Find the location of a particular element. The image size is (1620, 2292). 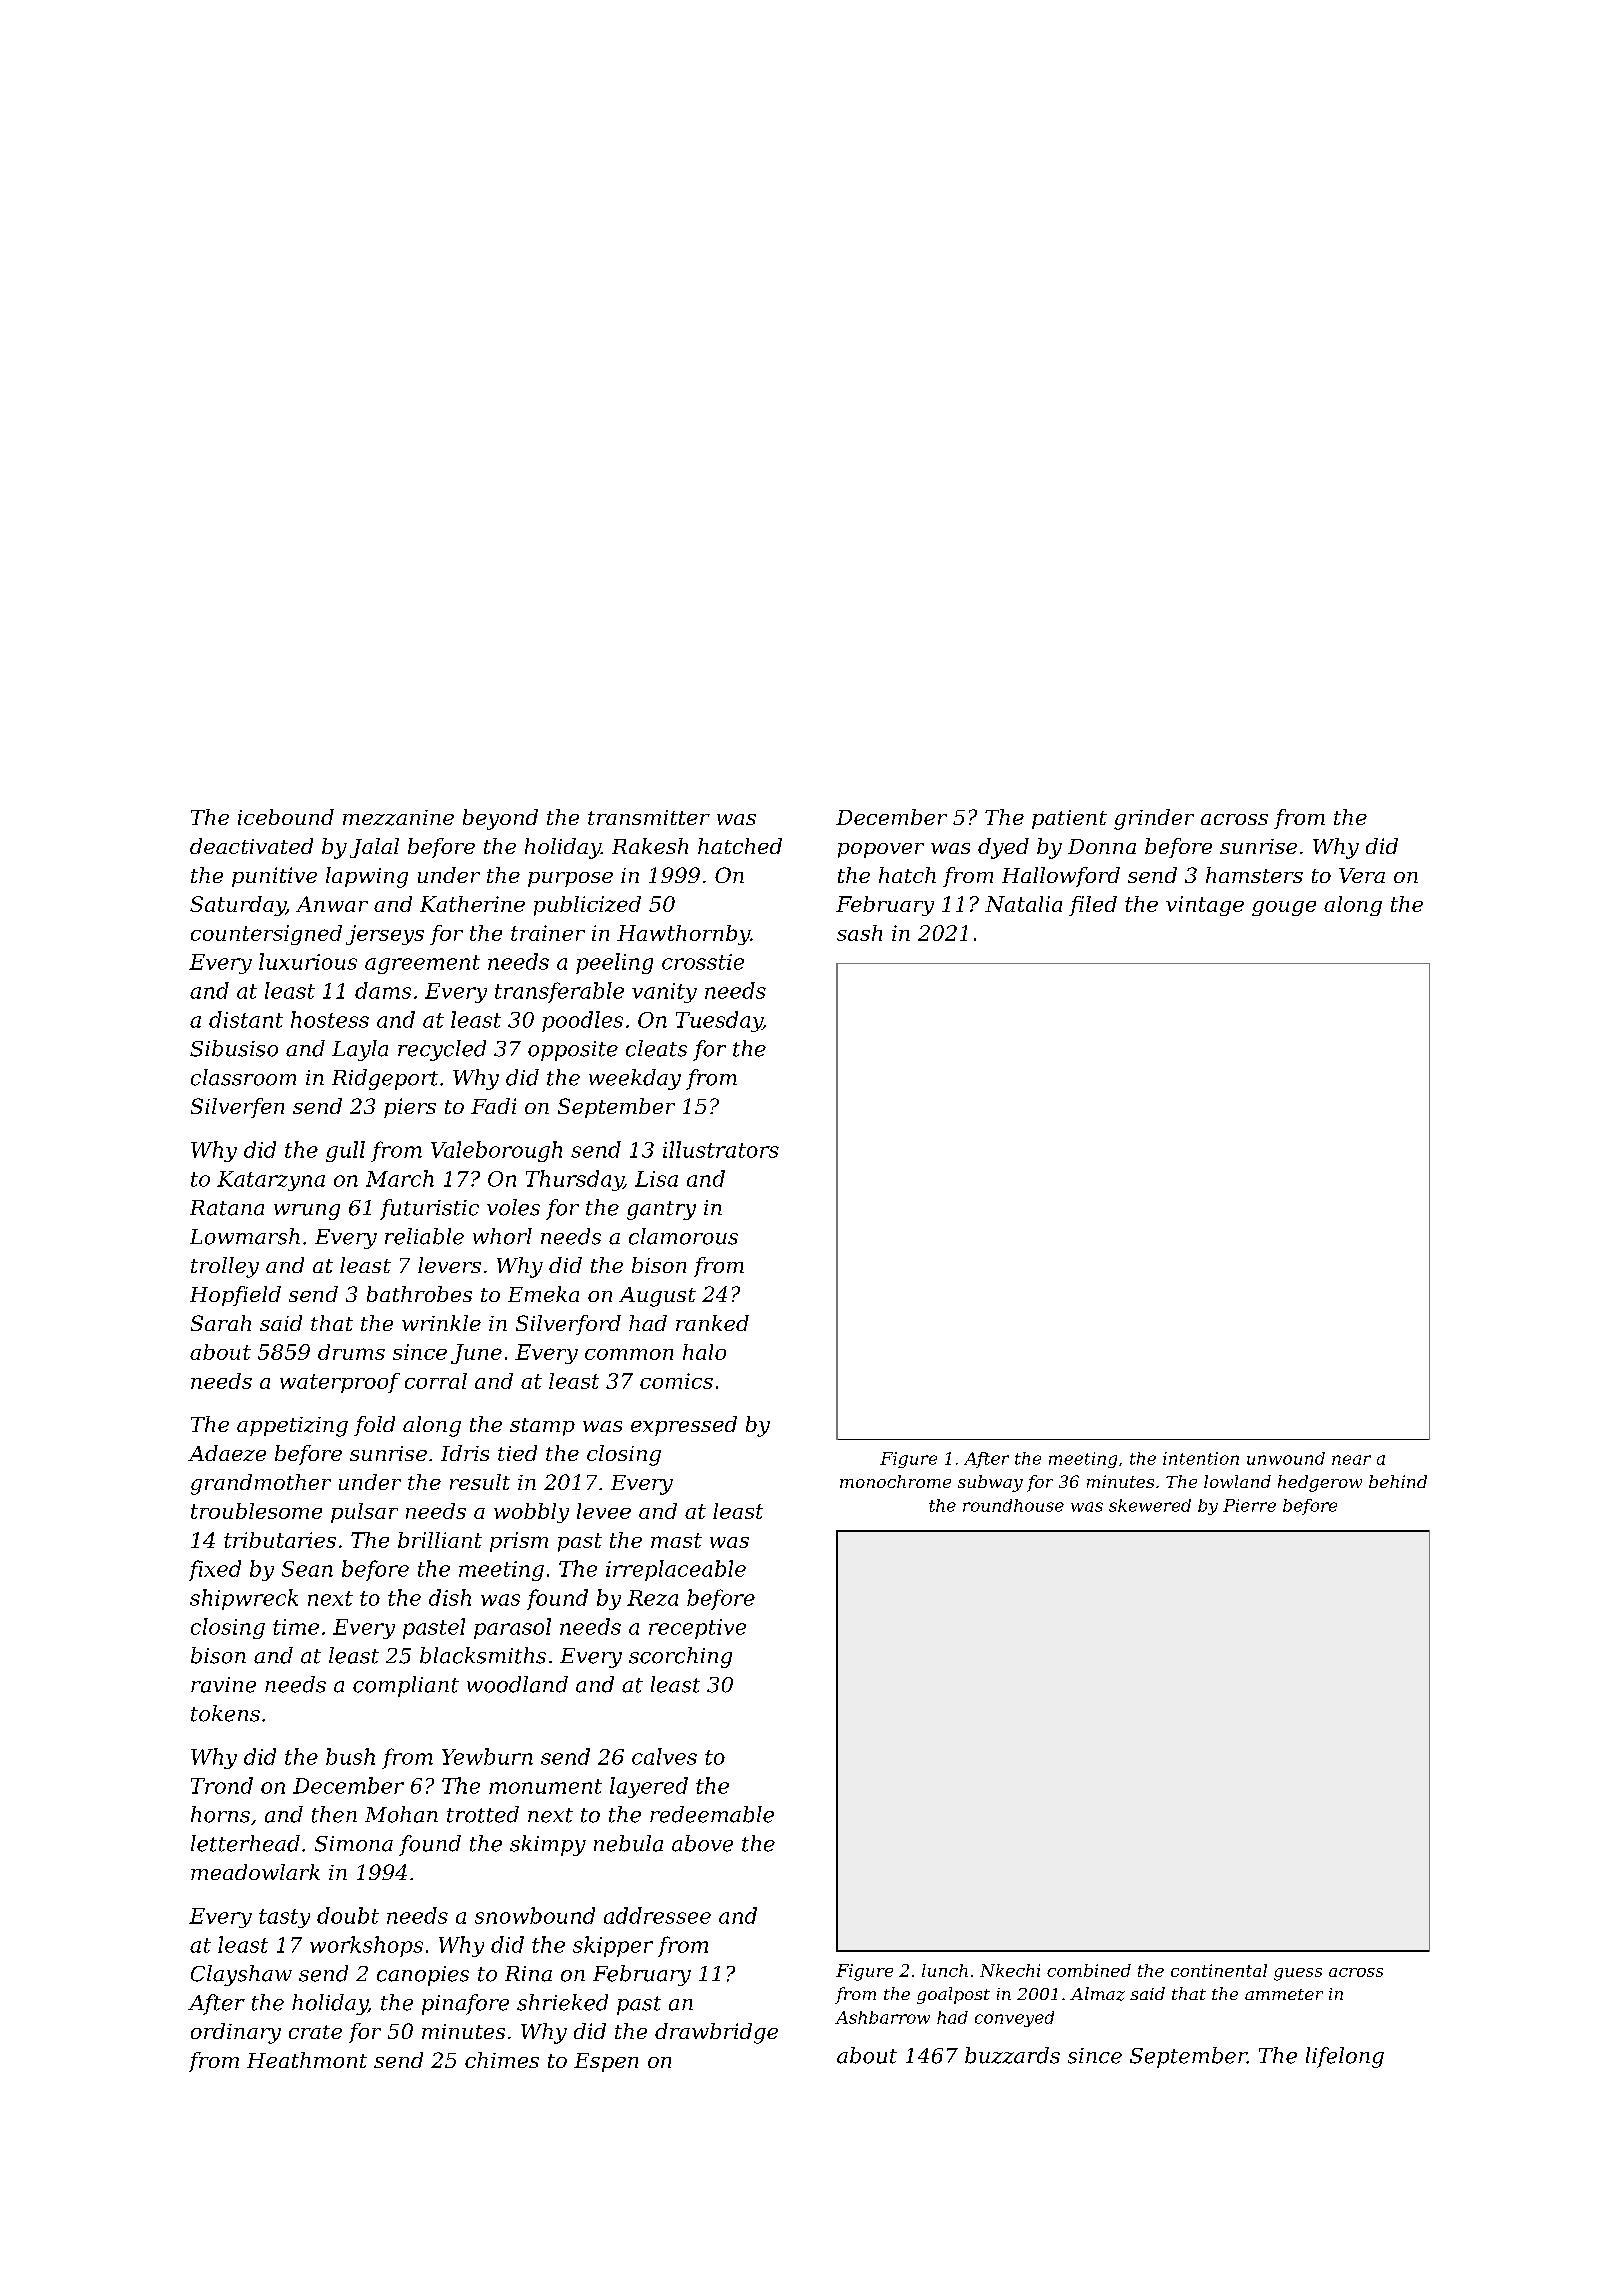

layered is located at coordinates (649, 1787).
